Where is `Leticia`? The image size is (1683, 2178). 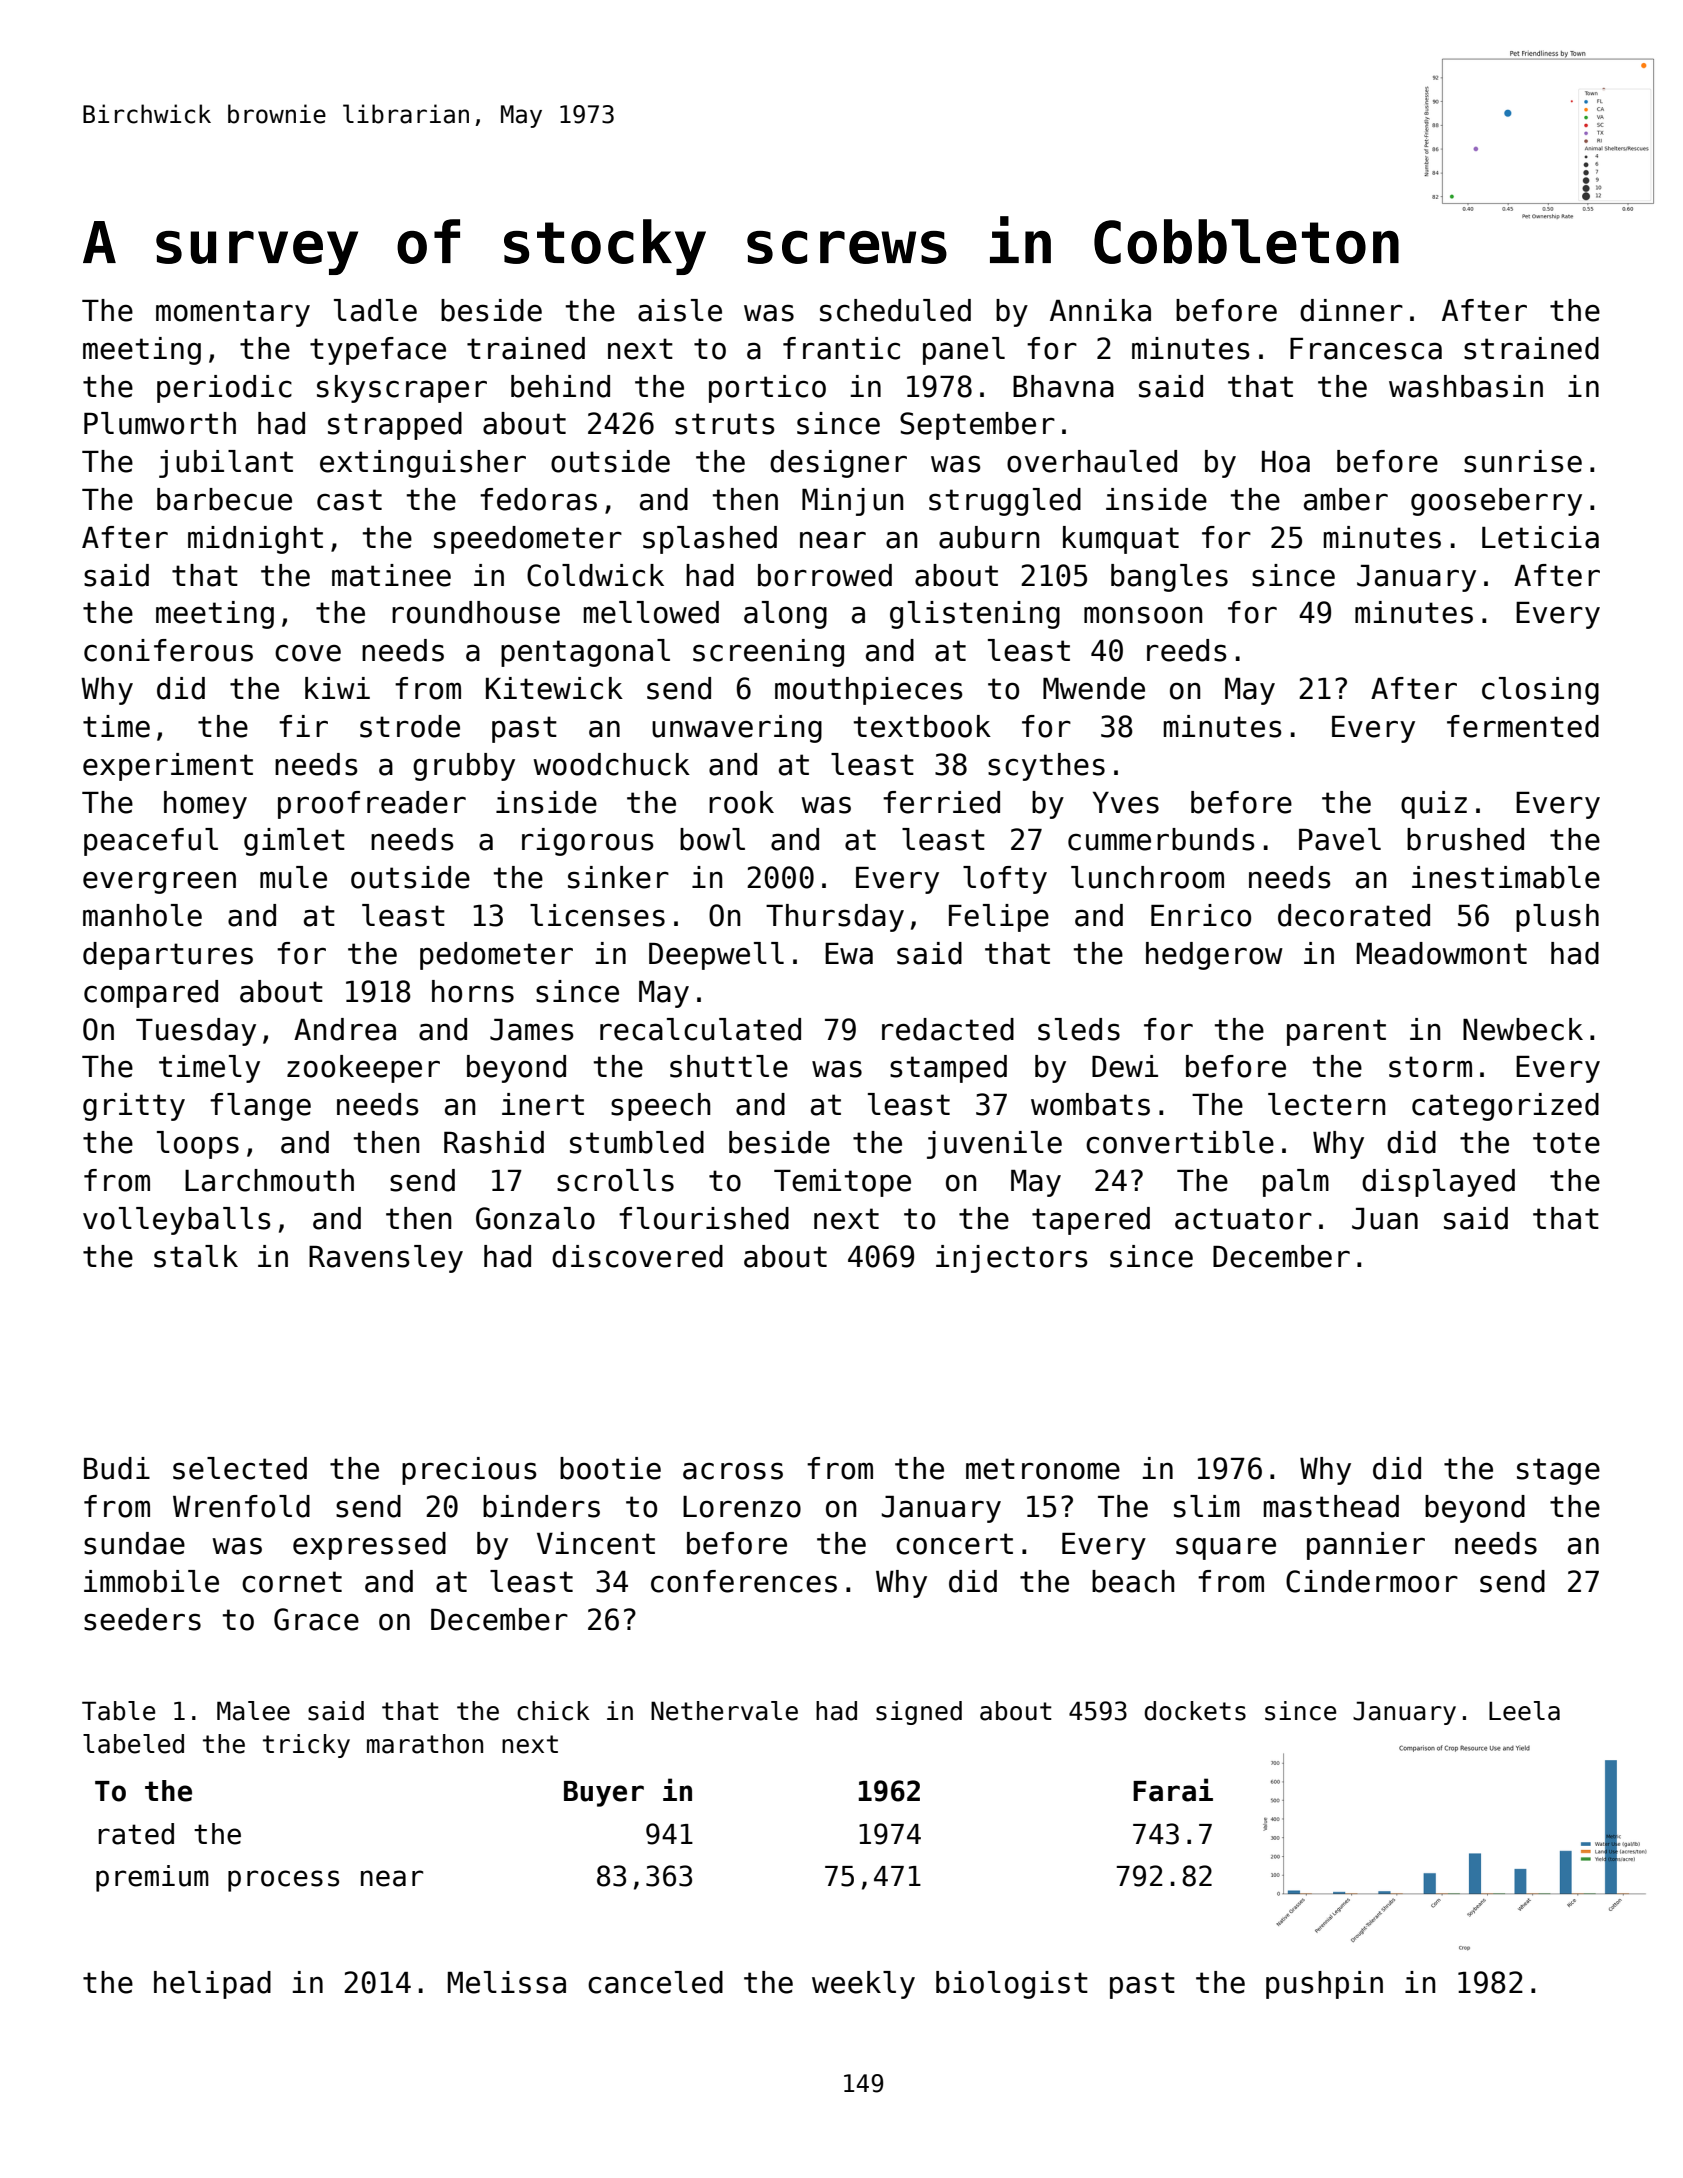
Leticia is located at coordinates (1540, 537).
